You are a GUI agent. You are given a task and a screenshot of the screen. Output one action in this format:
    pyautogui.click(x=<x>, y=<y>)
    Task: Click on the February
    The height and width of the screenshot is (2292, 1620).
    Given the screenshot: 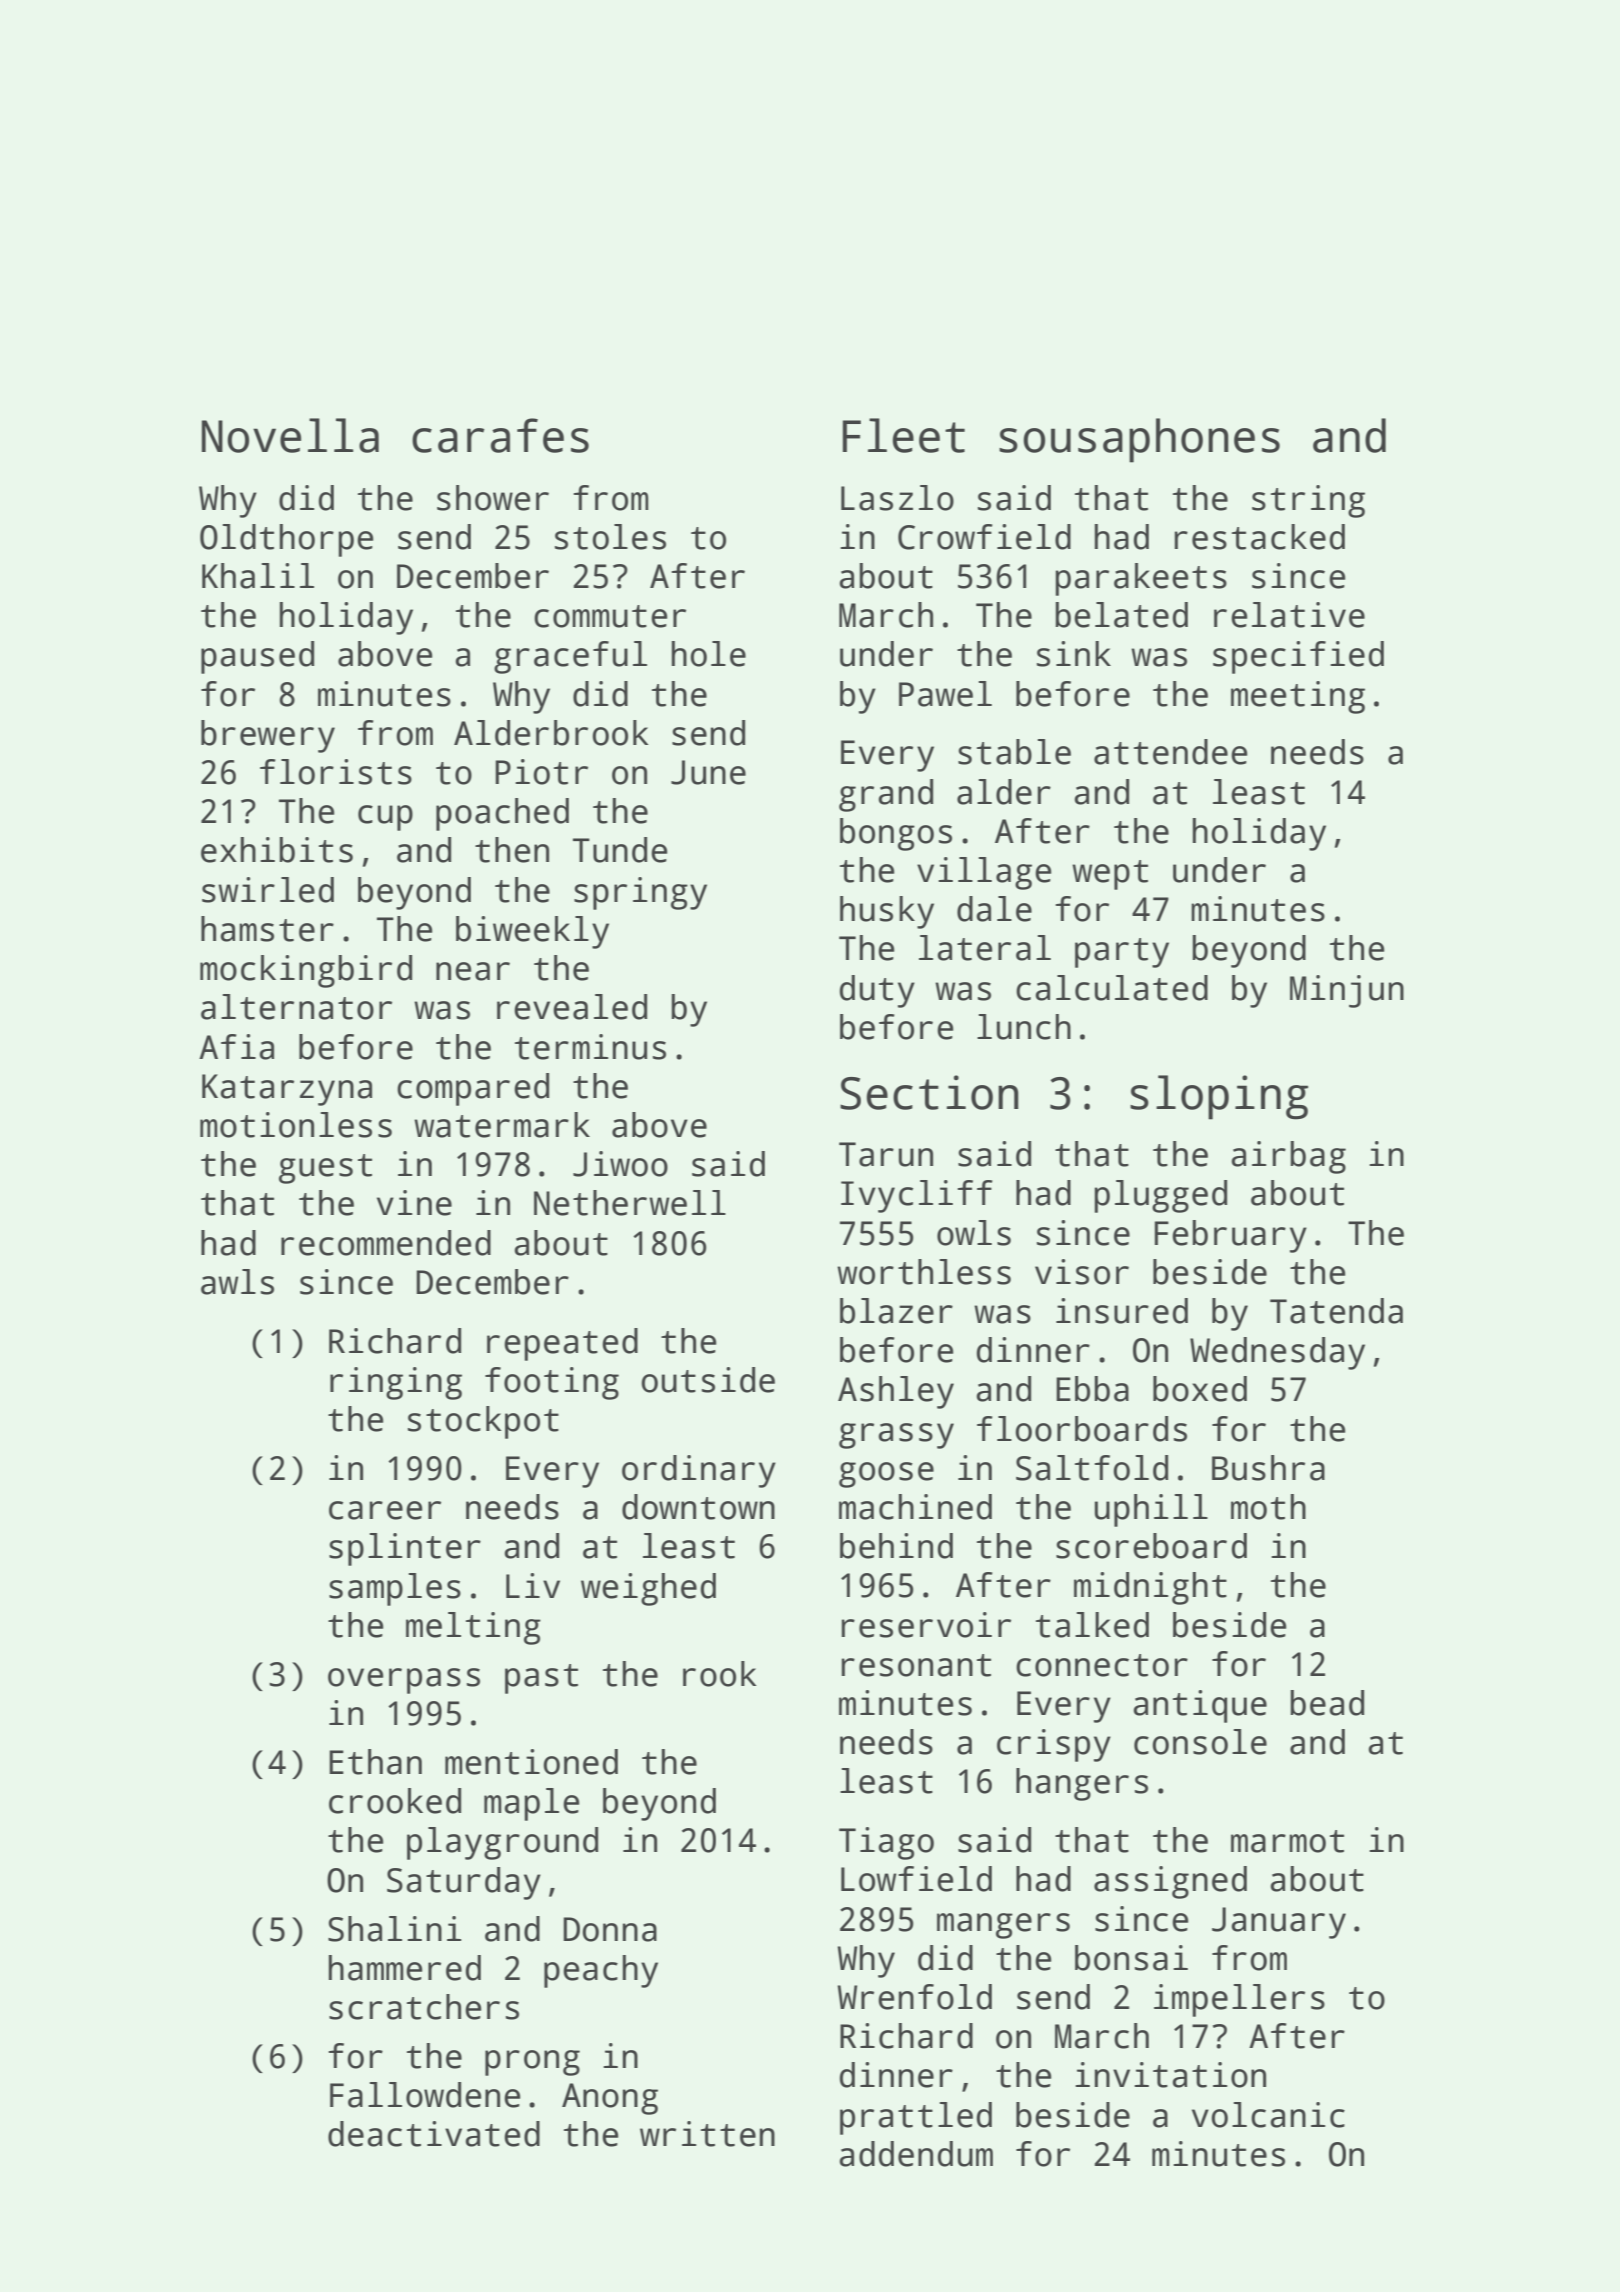 What is the action you would take?
    pyautogui.click(x=1231, y=1236)
